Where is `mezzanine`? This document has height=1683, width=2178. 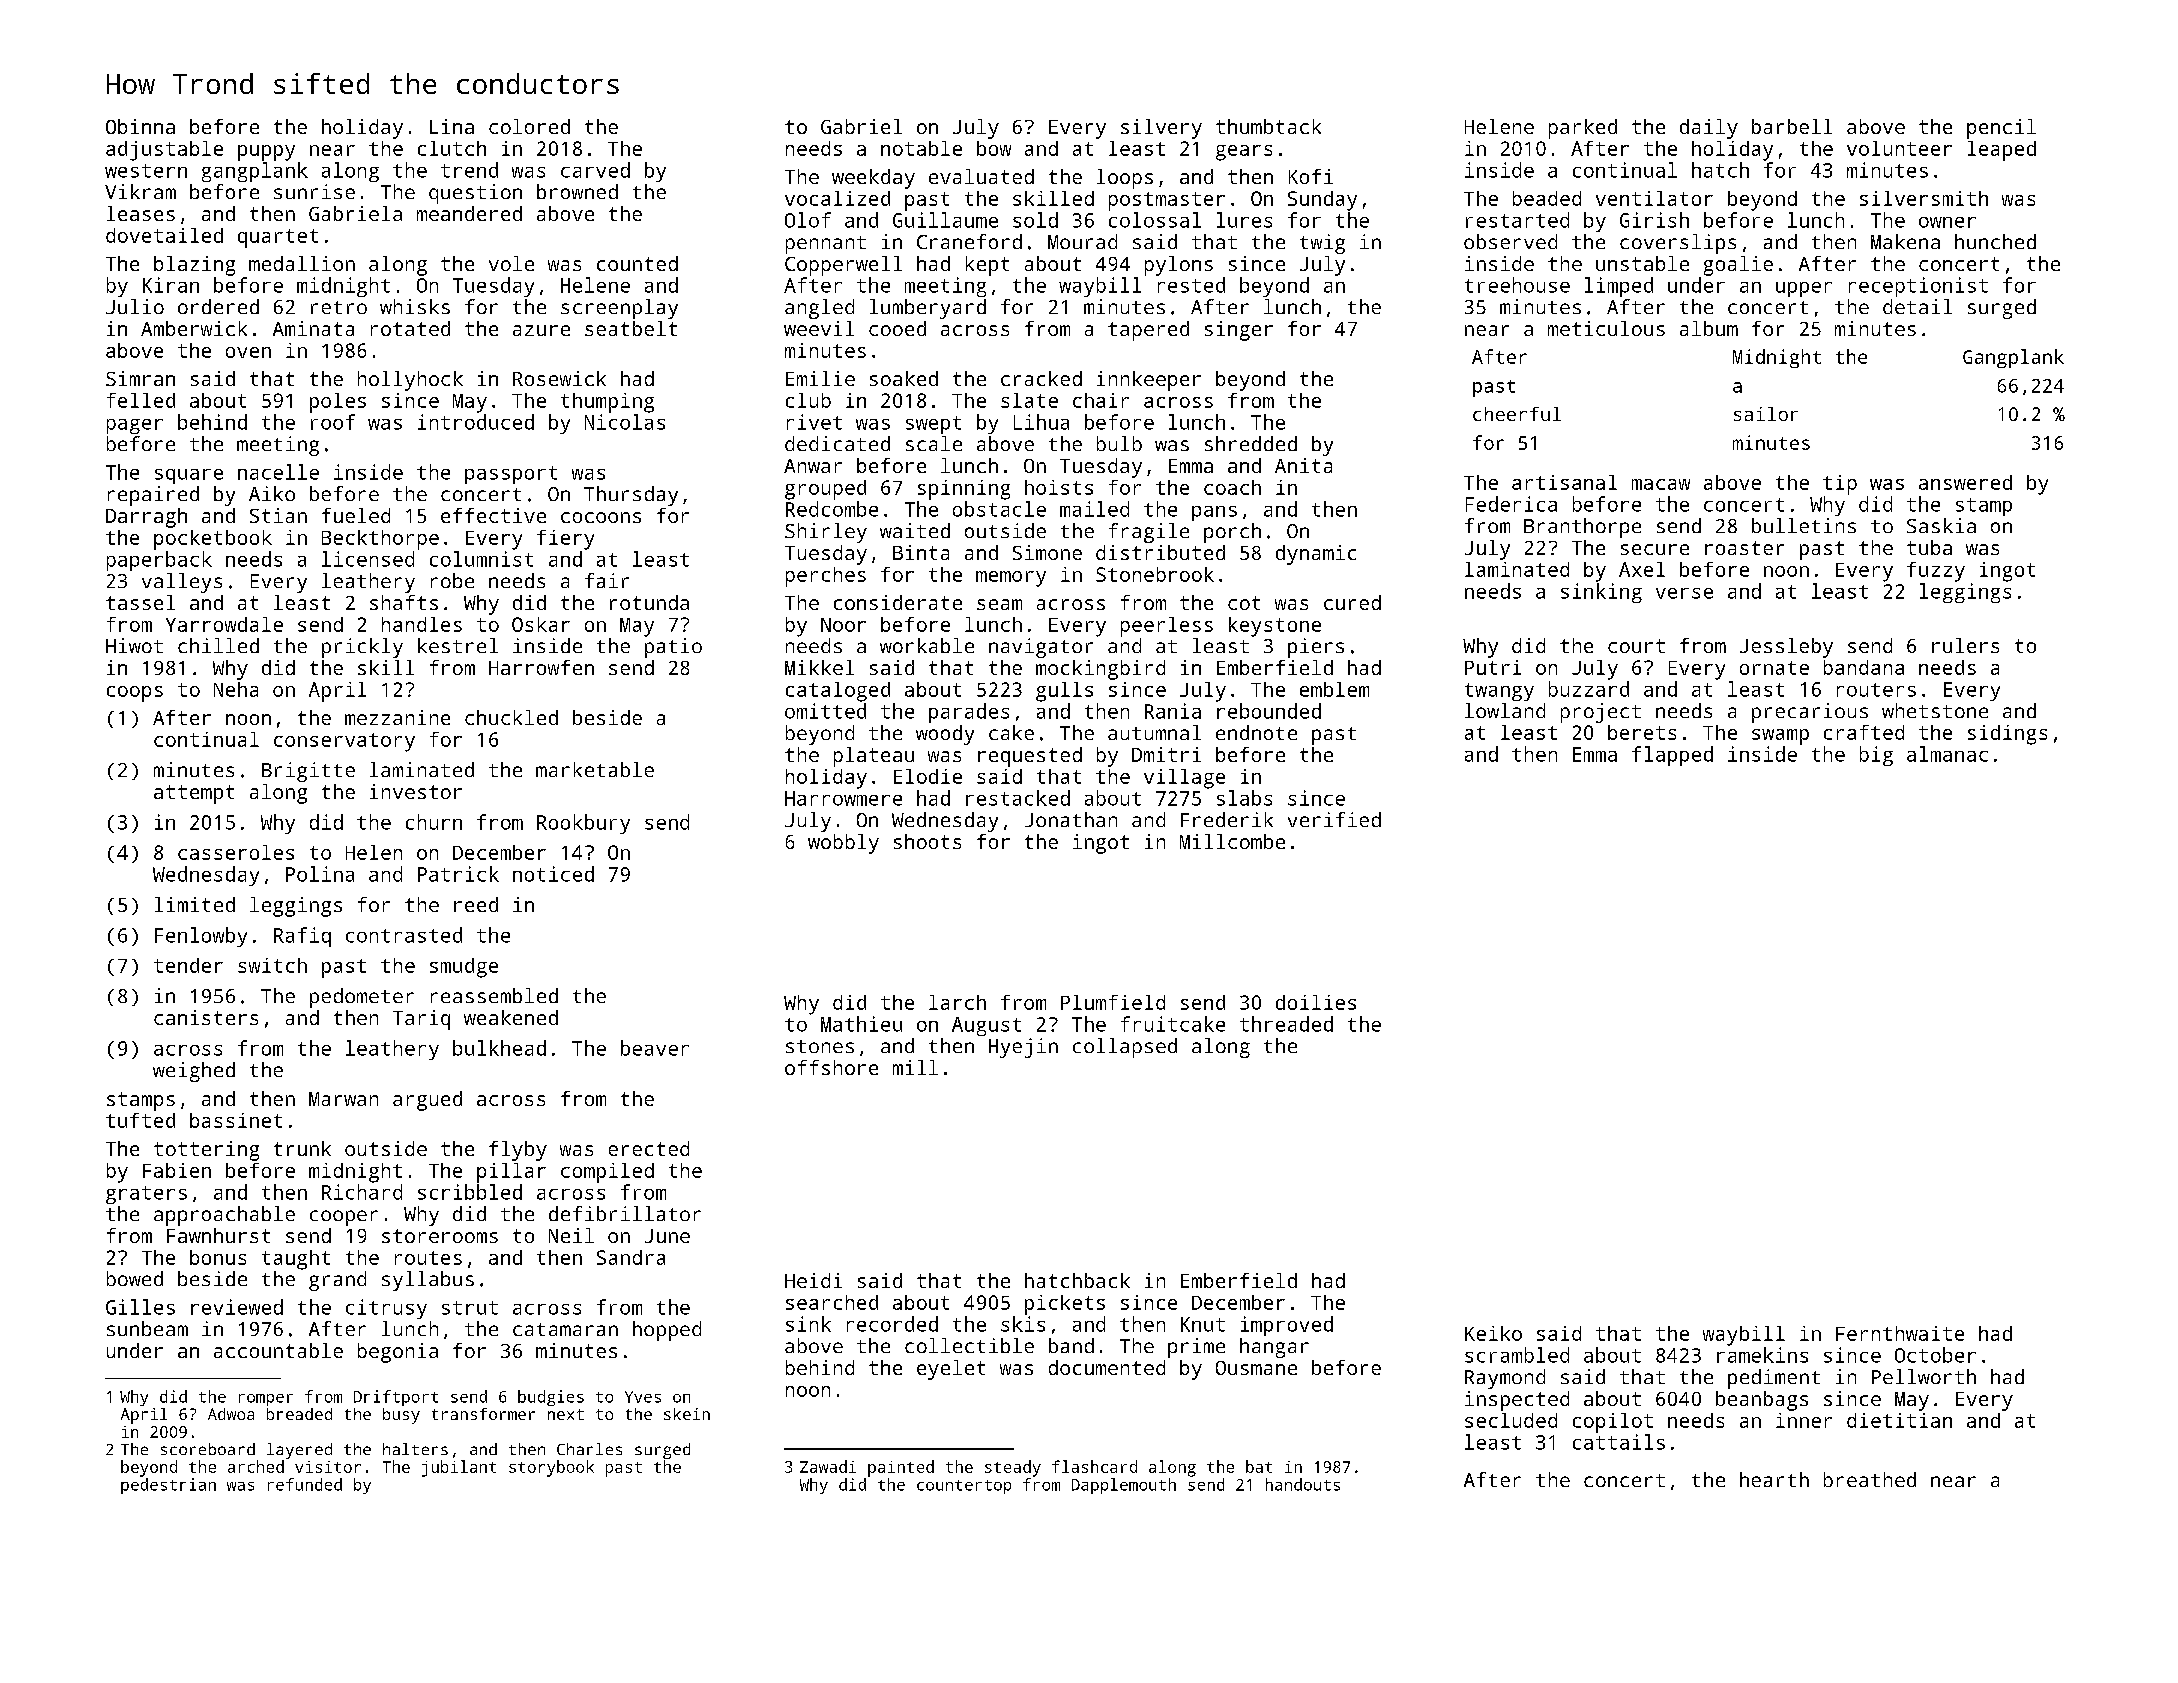
mezzanine is located at coordinates (397, 717).
